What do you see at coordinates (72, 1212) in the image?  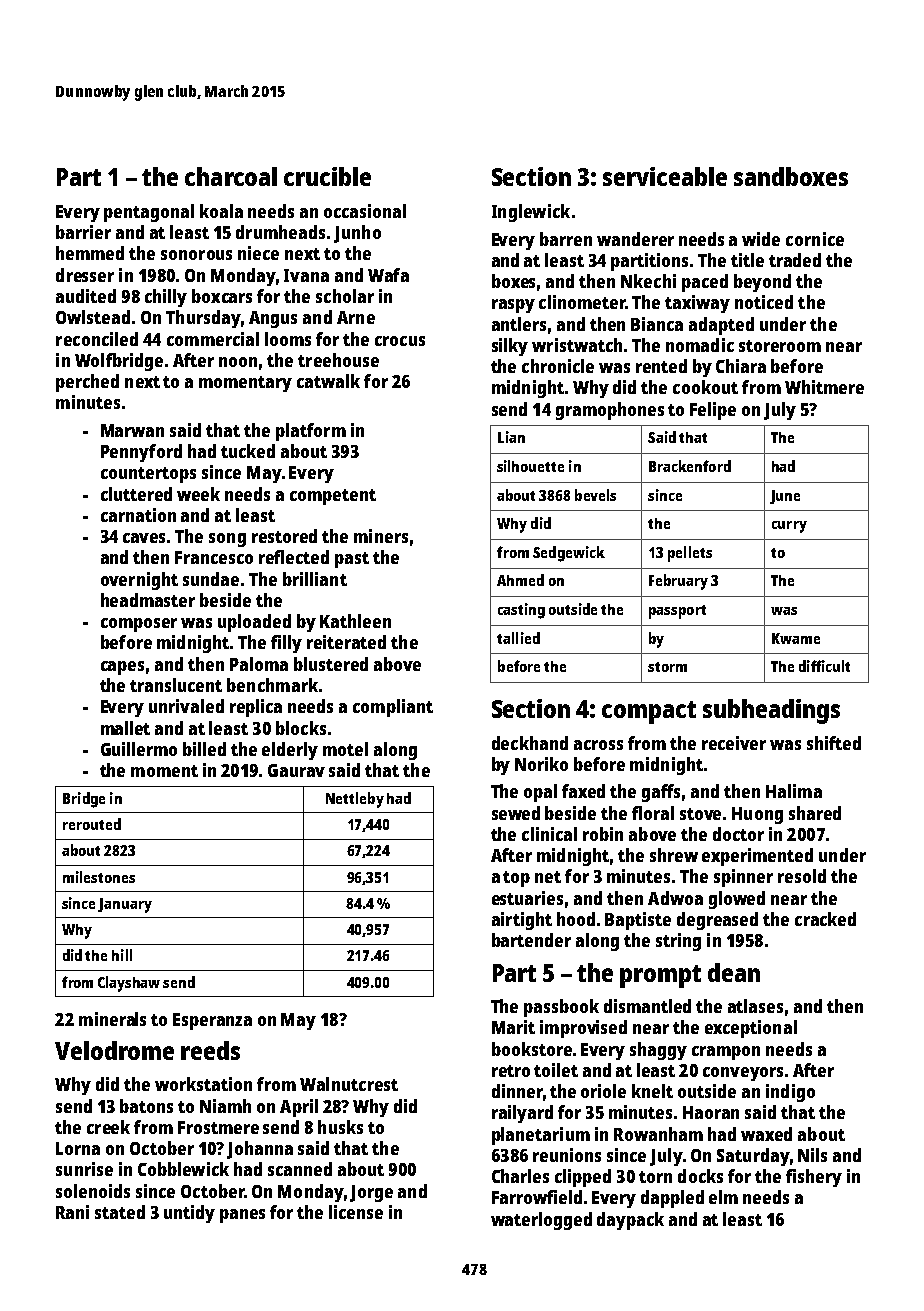 I see `Rani` at bounding box center [72, 1212].
